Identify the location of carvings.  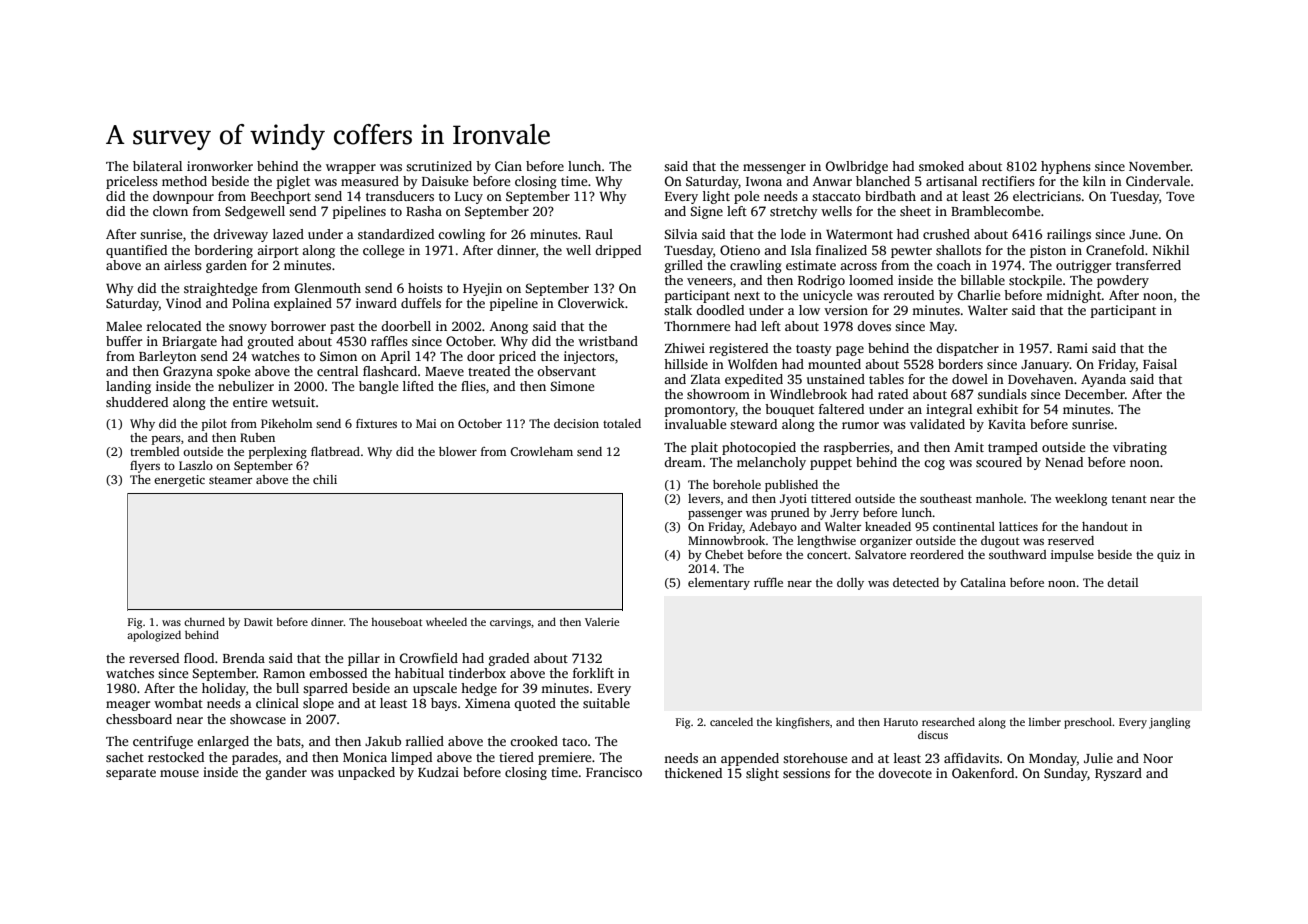
(510, 623).
